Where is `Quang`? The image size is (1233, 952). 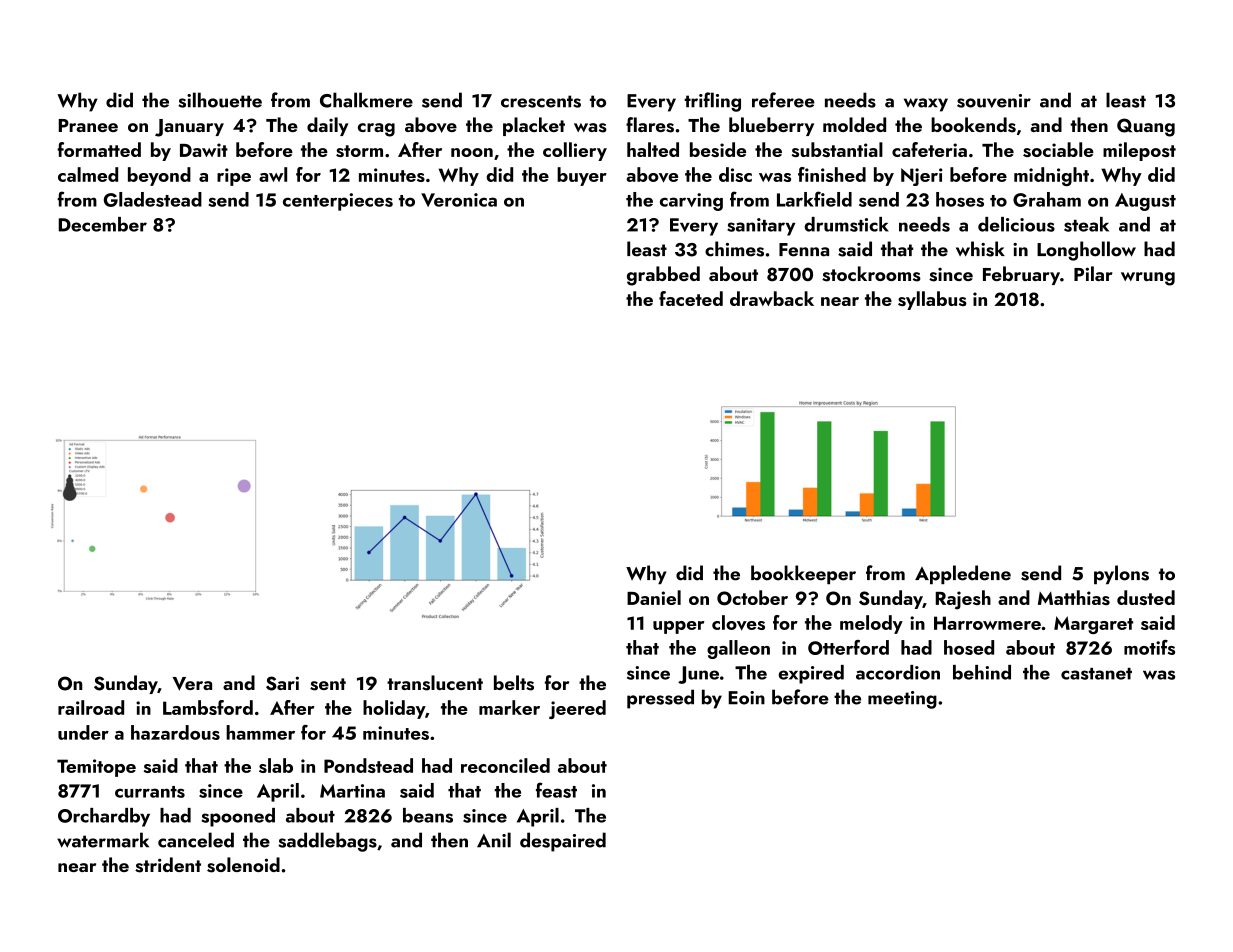 Quang is located at coordinates (1146, 127).
